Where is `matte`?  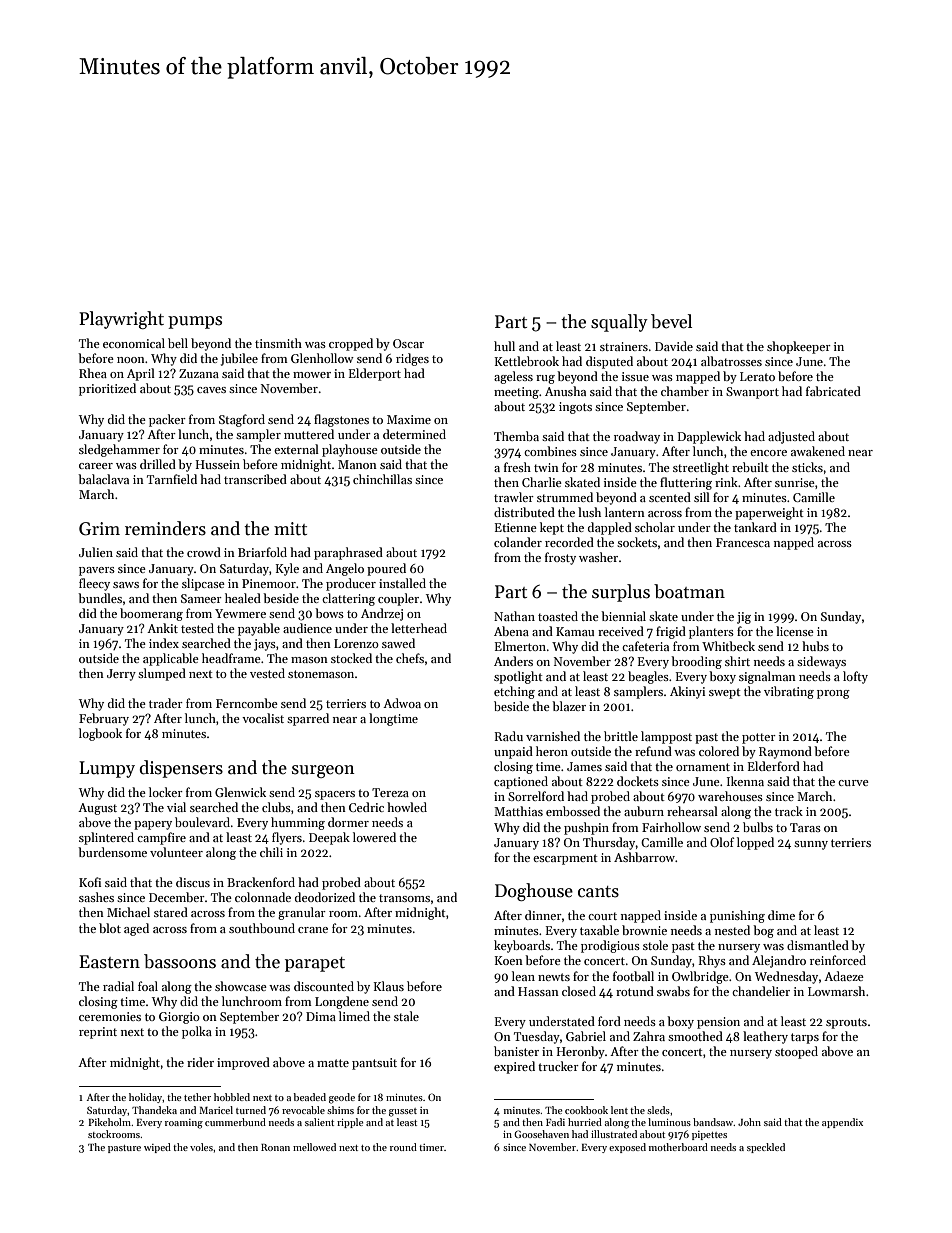 matte is located at coordinates (333, 1063).
